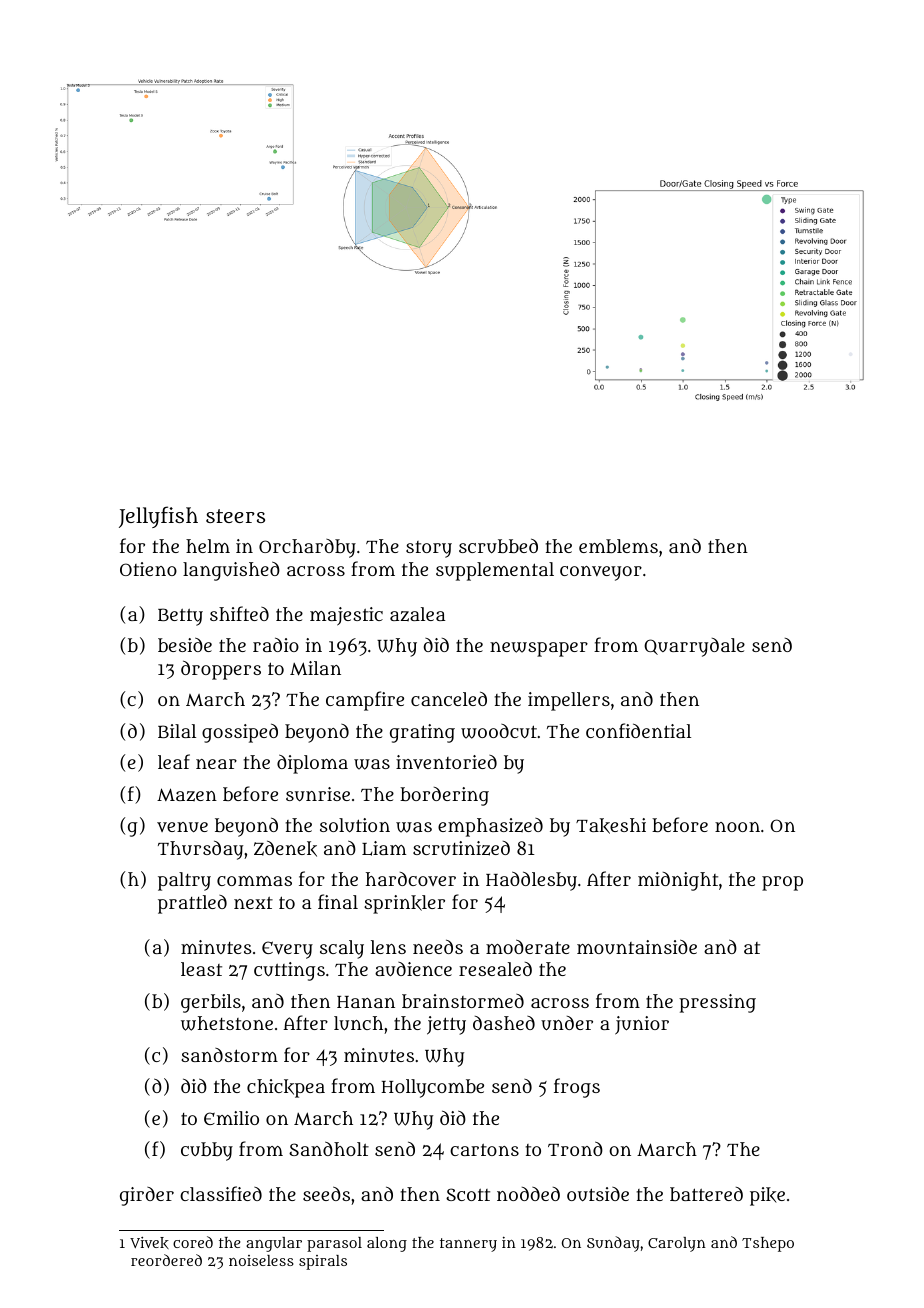 The width and height of the page is (924, 1308). Describe the element at coordinates (642, 1025) in the page. I see `junior` at that location.
